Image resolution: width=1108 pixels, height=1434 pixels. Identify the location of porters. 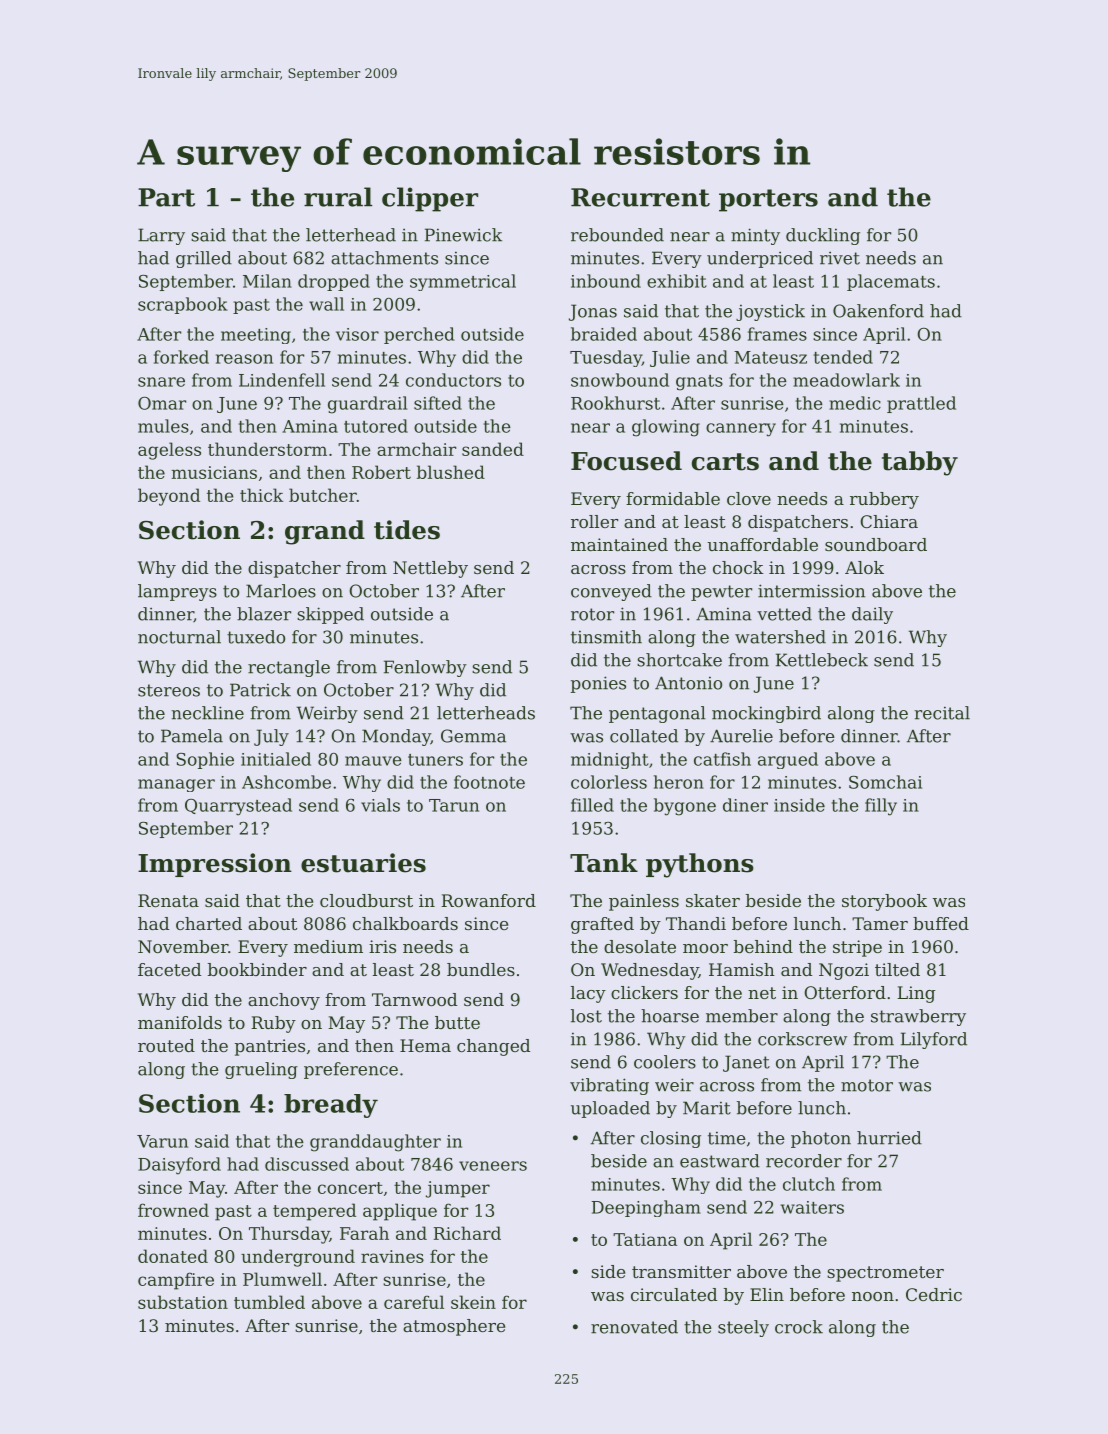
(768, 200).
